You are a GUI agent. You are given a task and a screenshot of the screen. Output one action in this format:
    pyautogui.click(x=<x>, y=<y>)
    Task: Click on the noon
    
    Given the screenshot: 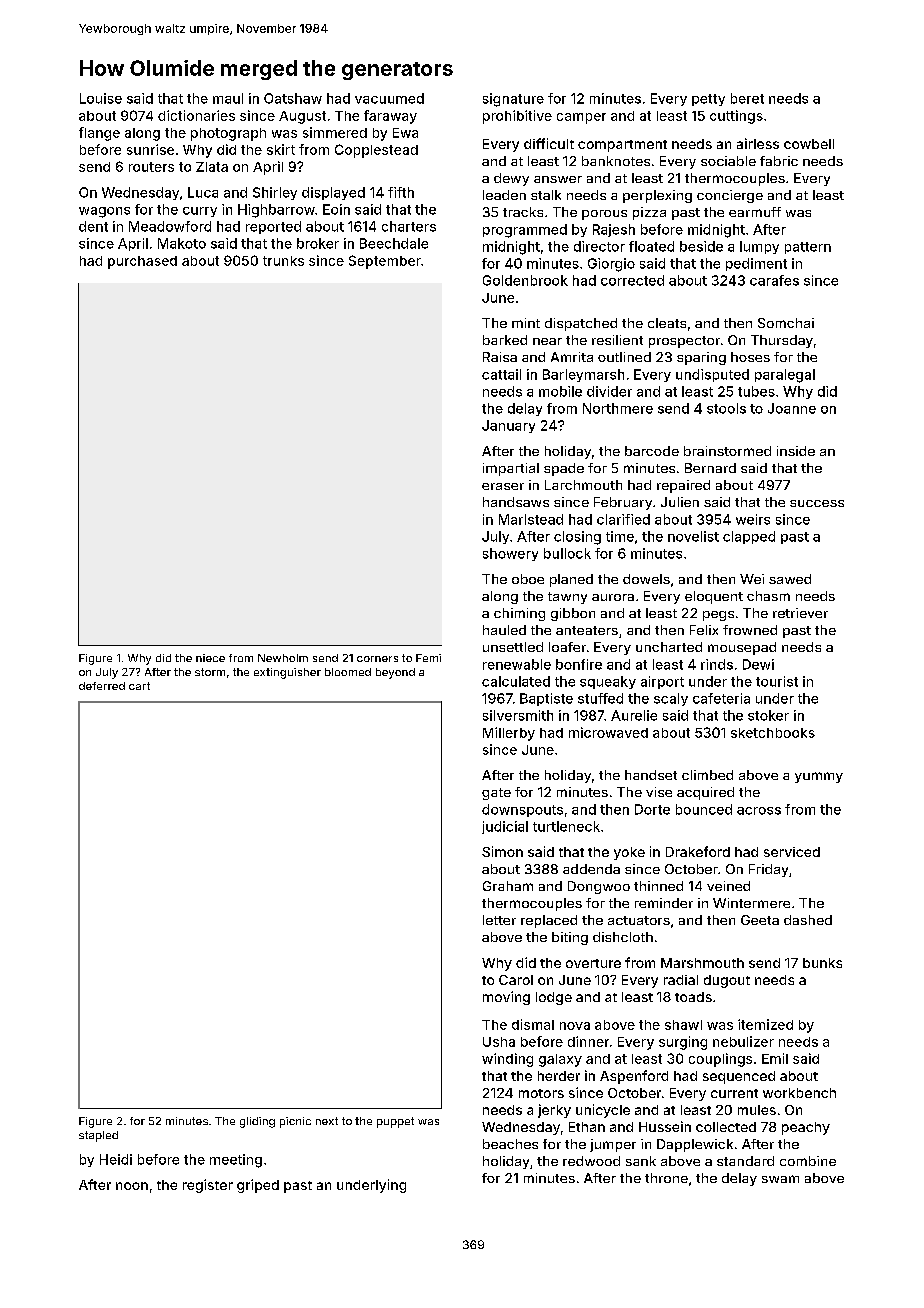 What is the action you would take?
    pyautogui.click(x=132, y=1186)
